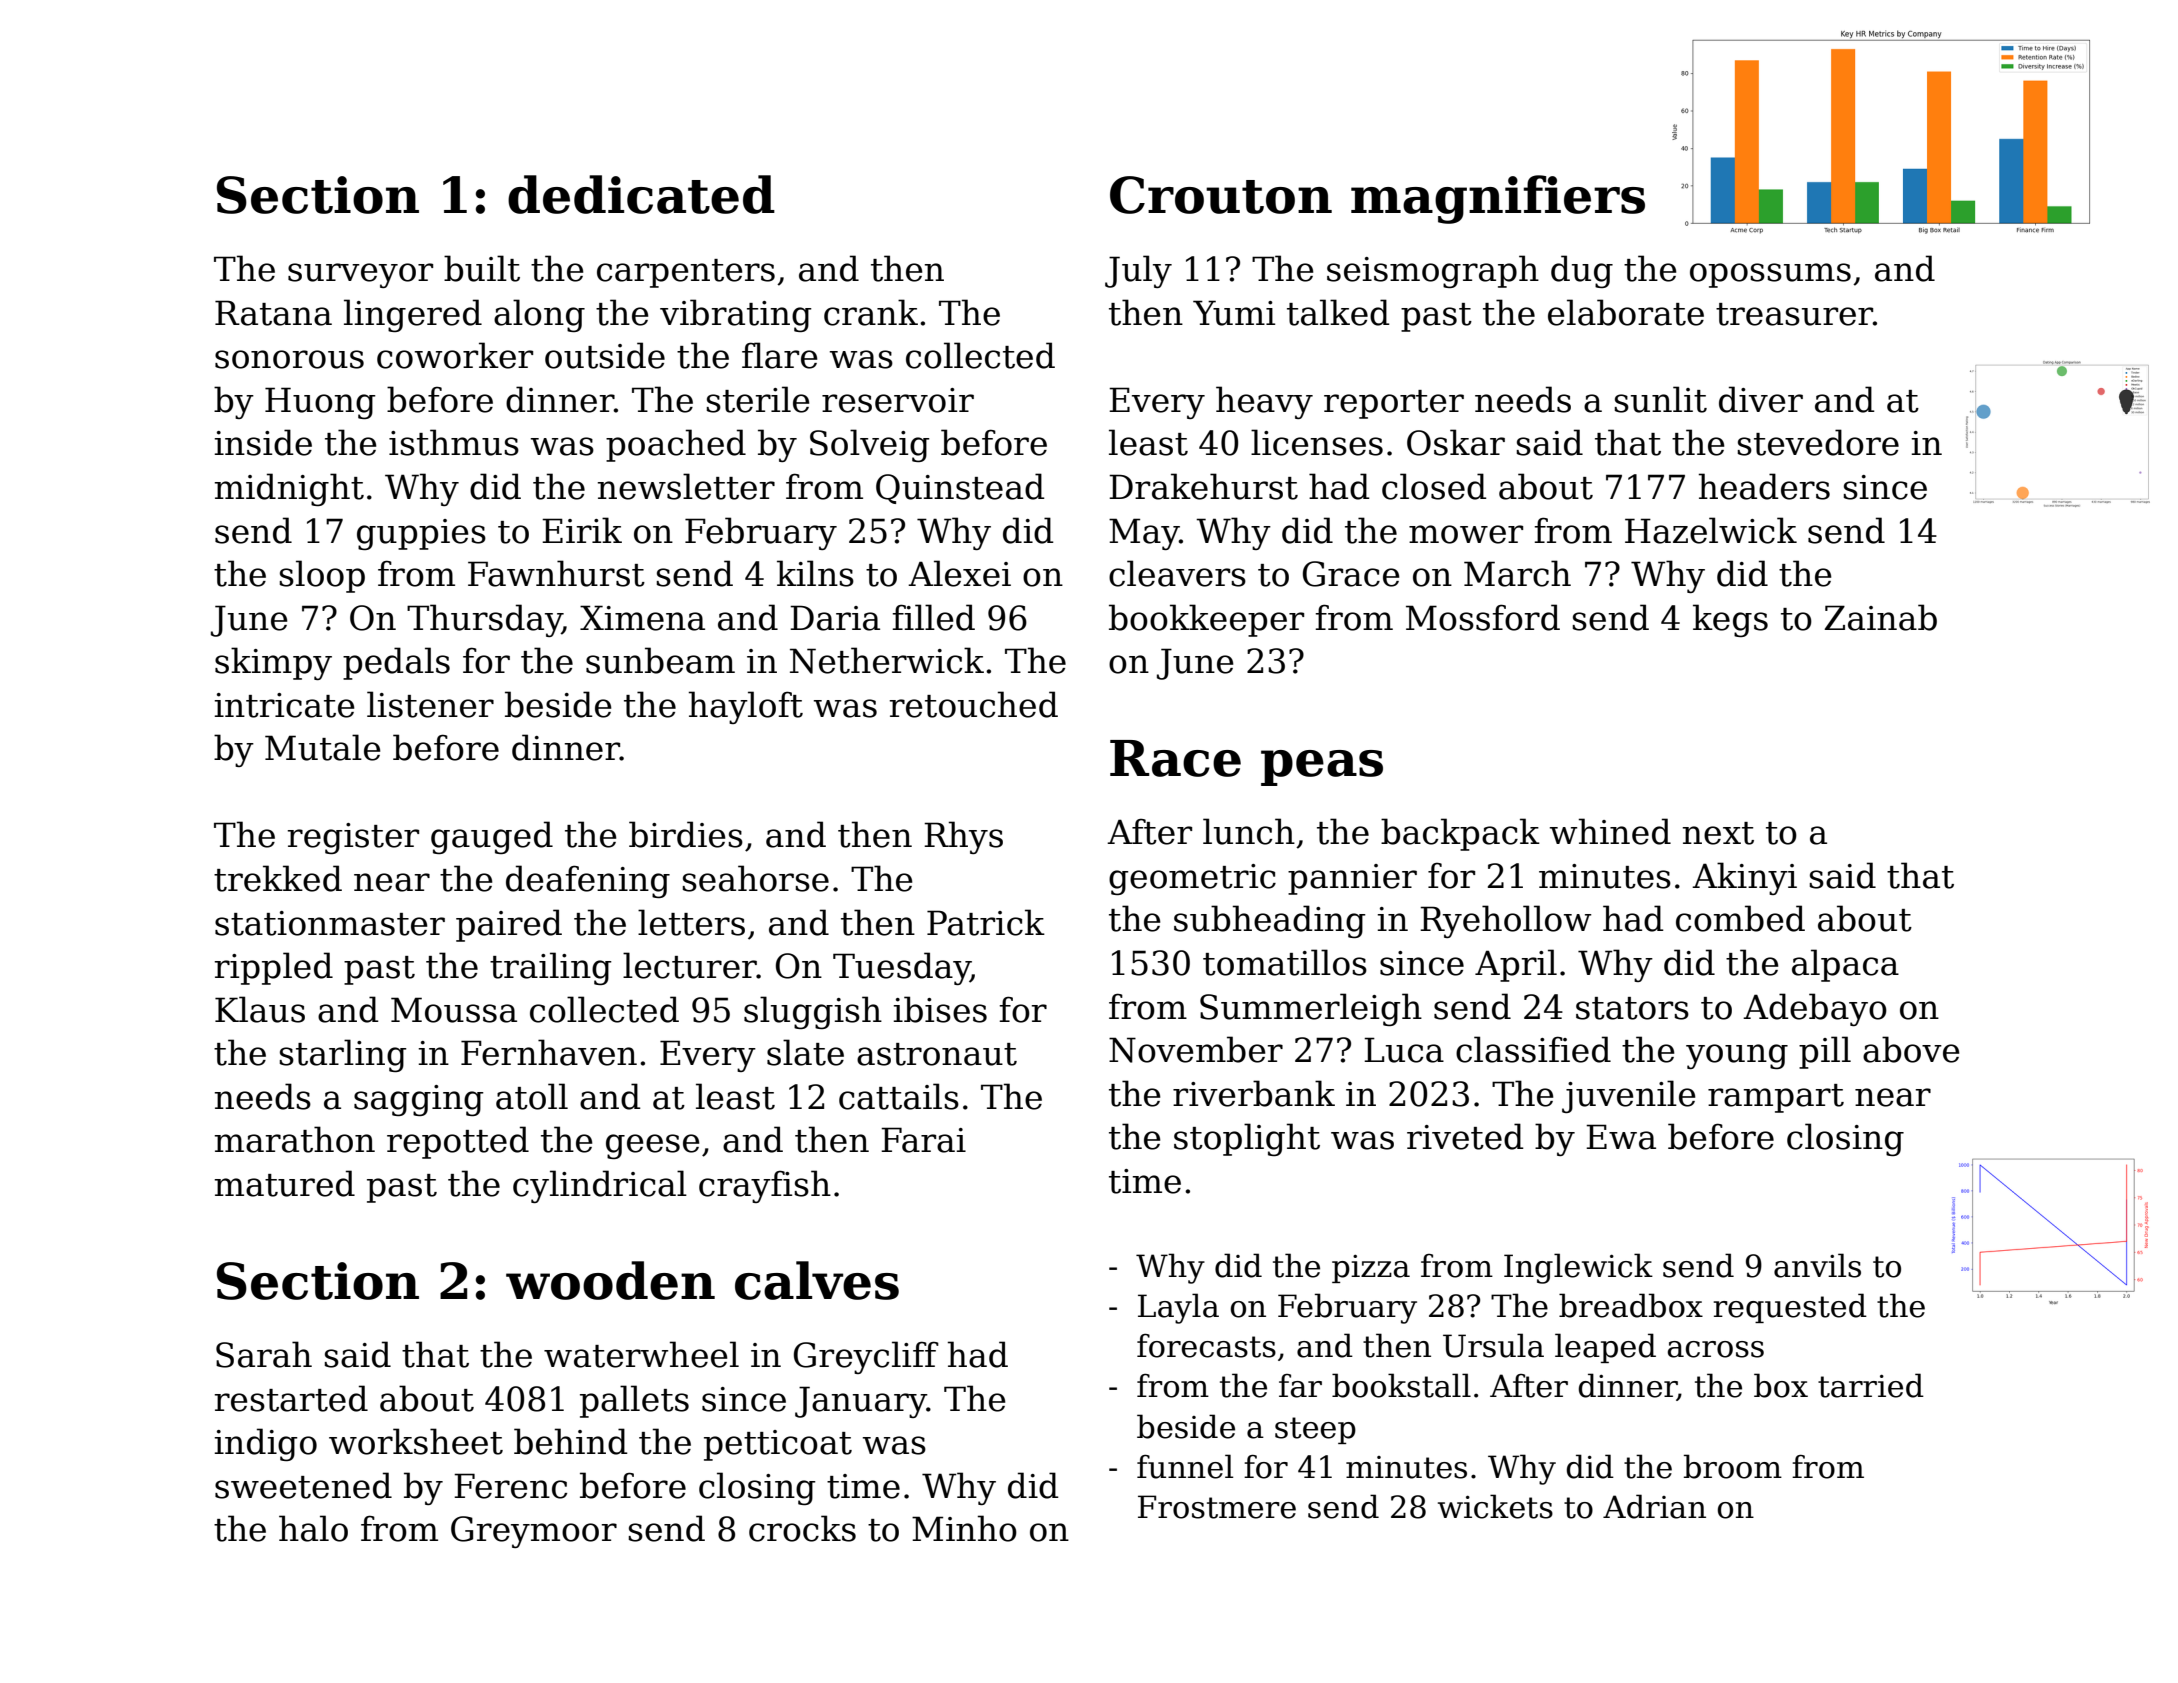 This page has height=1683, width=2178. Describe the element at coordinates (274, 968) in the page. I see `rippled` at that location.
